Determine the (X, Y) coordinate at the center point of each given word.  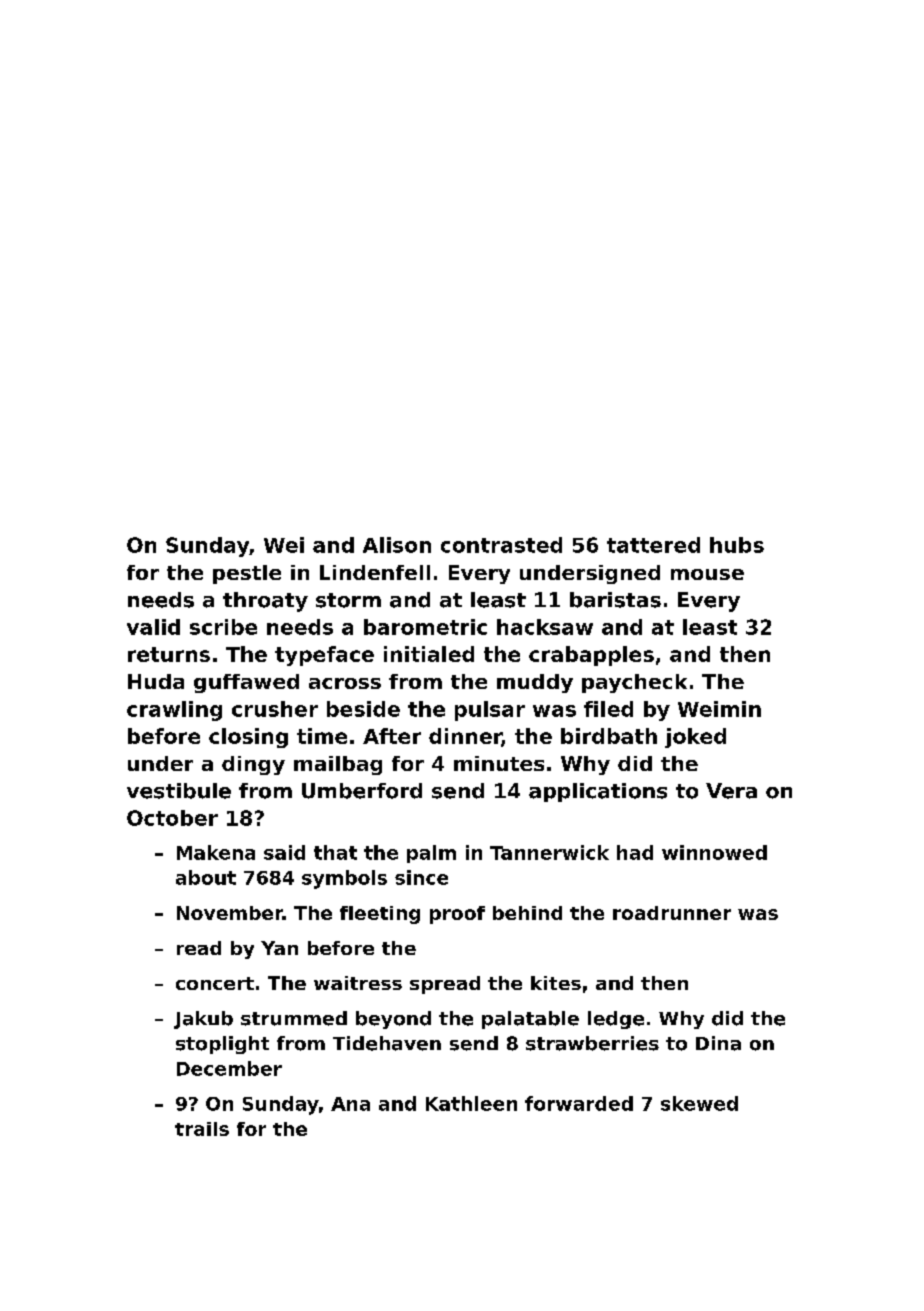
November (230, 913)
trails (202, 1129)
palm (431, 854)
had (635, 852)
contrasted (501, 545)
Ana (350, 1104)
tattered (653, 545)
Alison (397, 545)
